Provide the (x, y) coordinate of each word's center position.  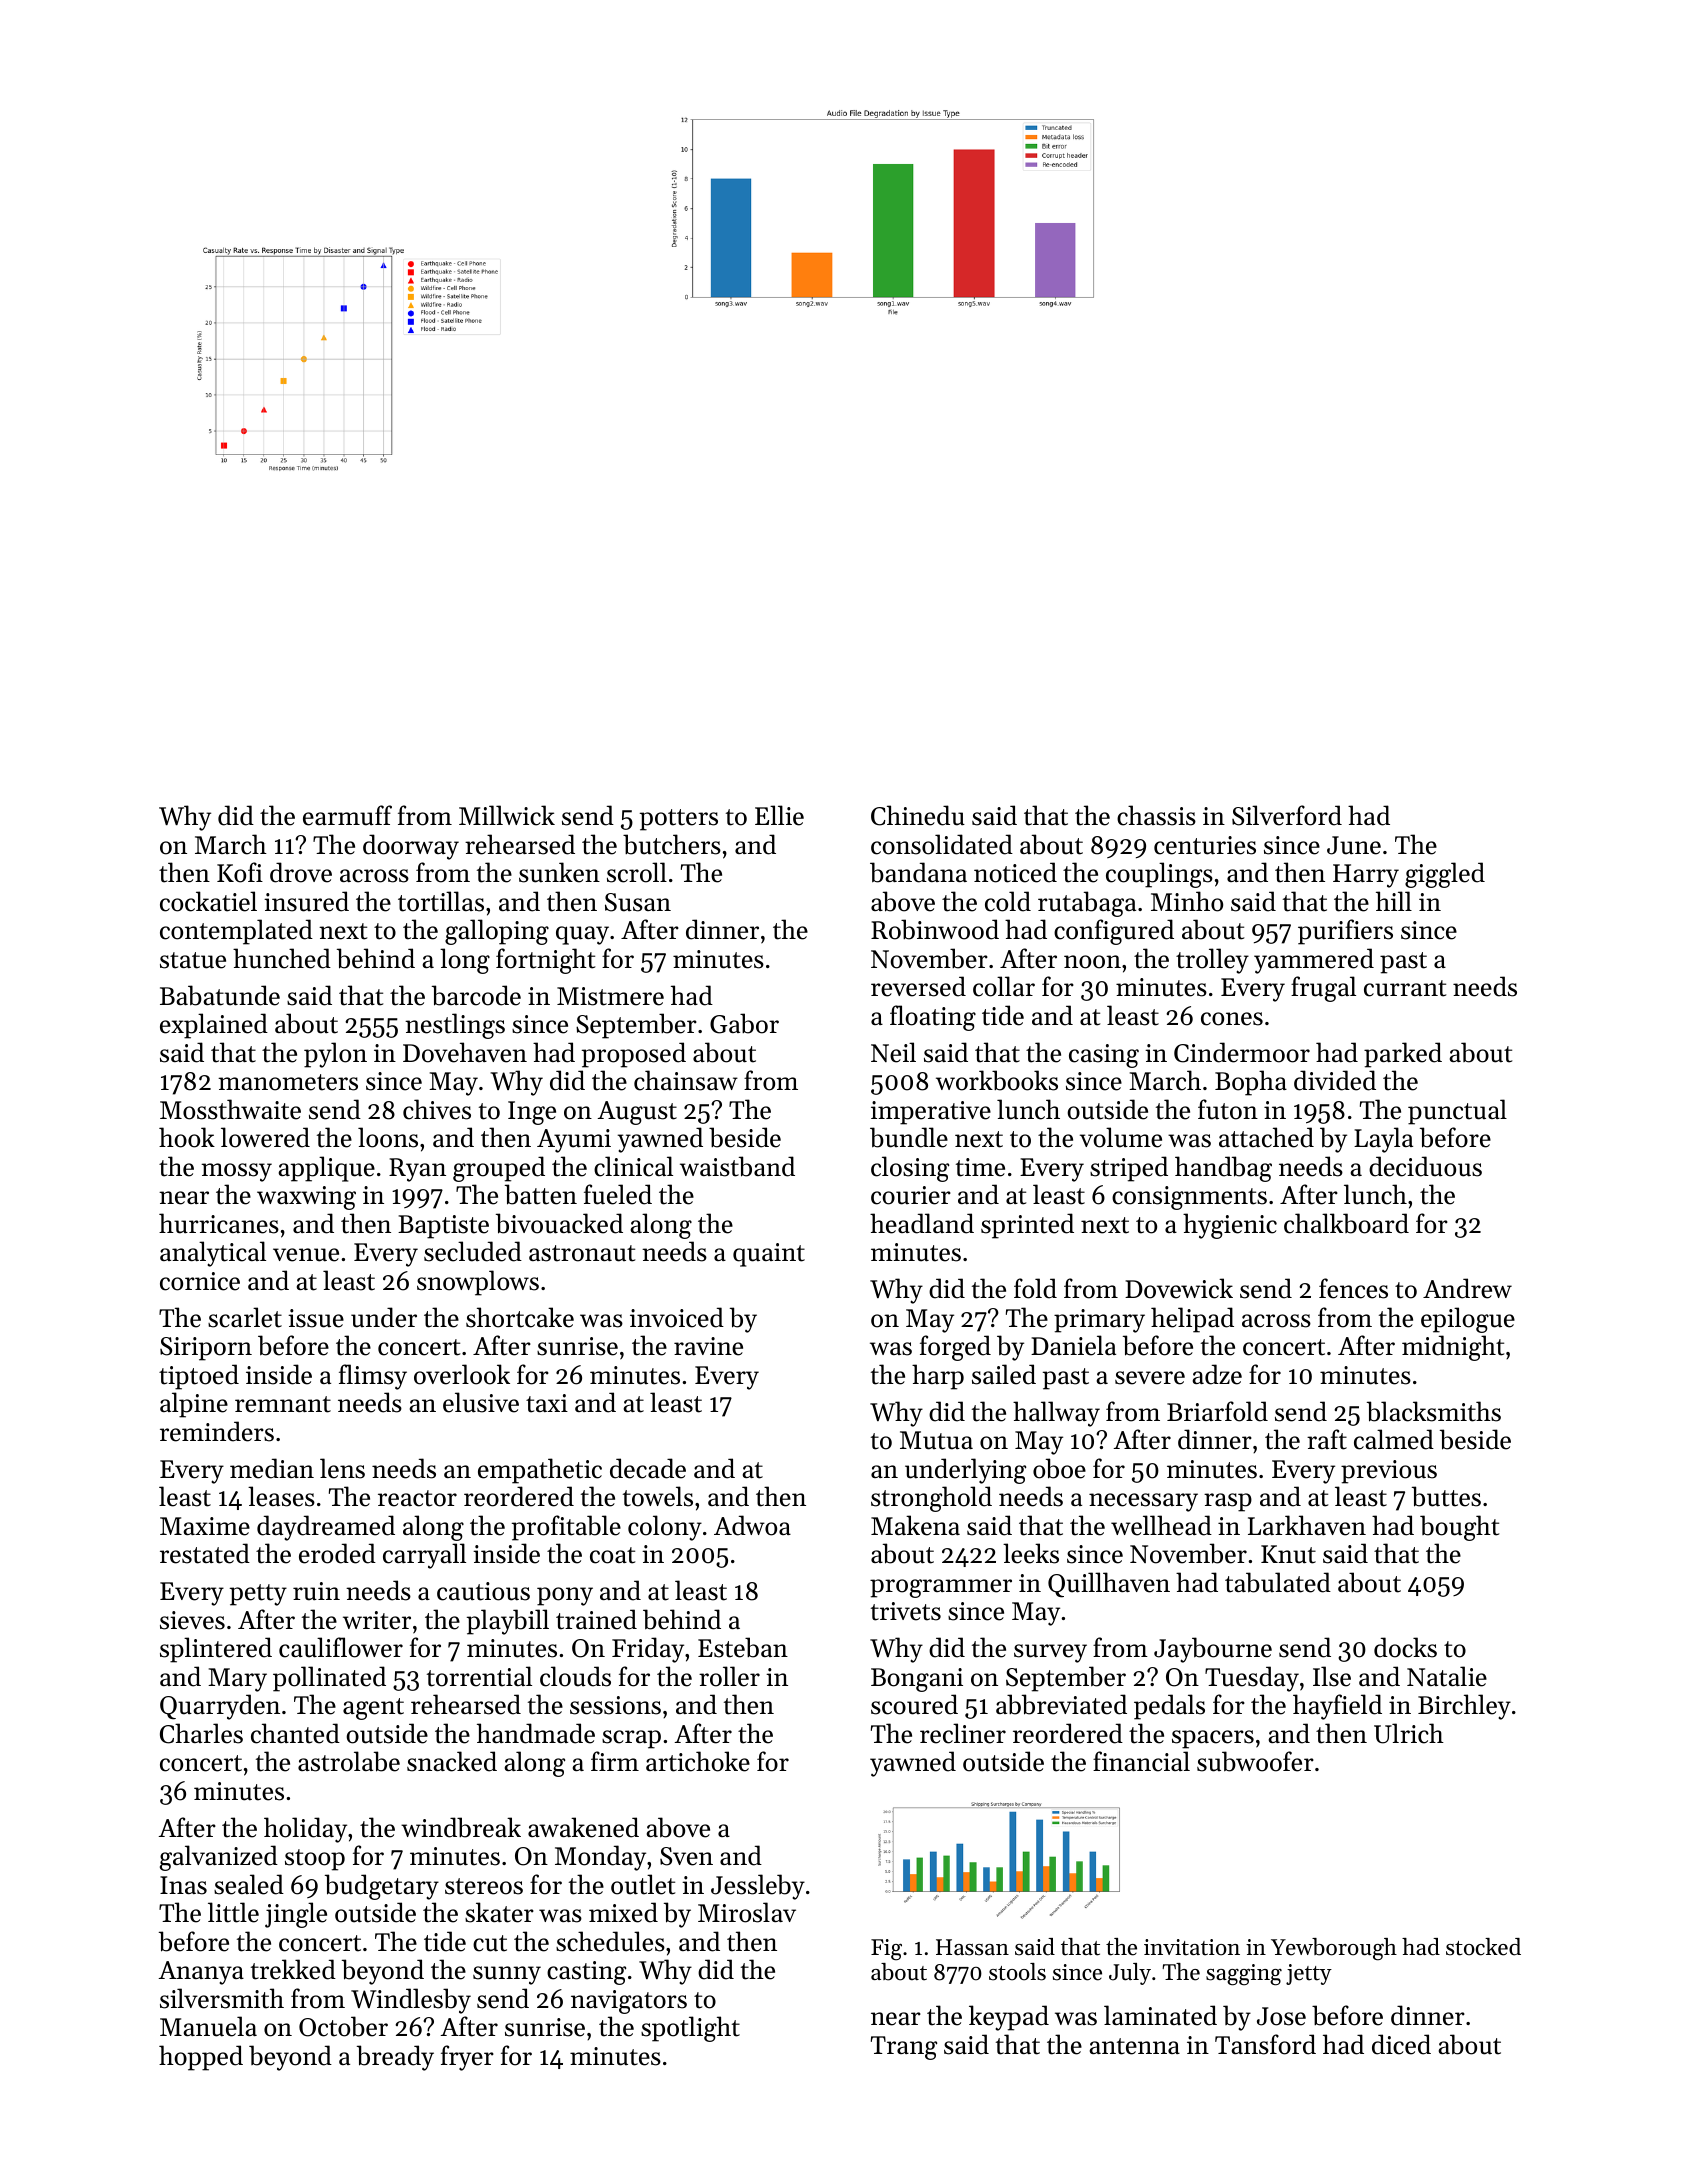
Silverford (1287, 815)
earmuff (347, 815)
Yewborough (1334, 1949)
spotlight (690, 2029)
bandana (918, 872)
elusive (481, 1402)
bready (395, 2058)
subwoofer (1255, 1761)
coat (612, 1555)
